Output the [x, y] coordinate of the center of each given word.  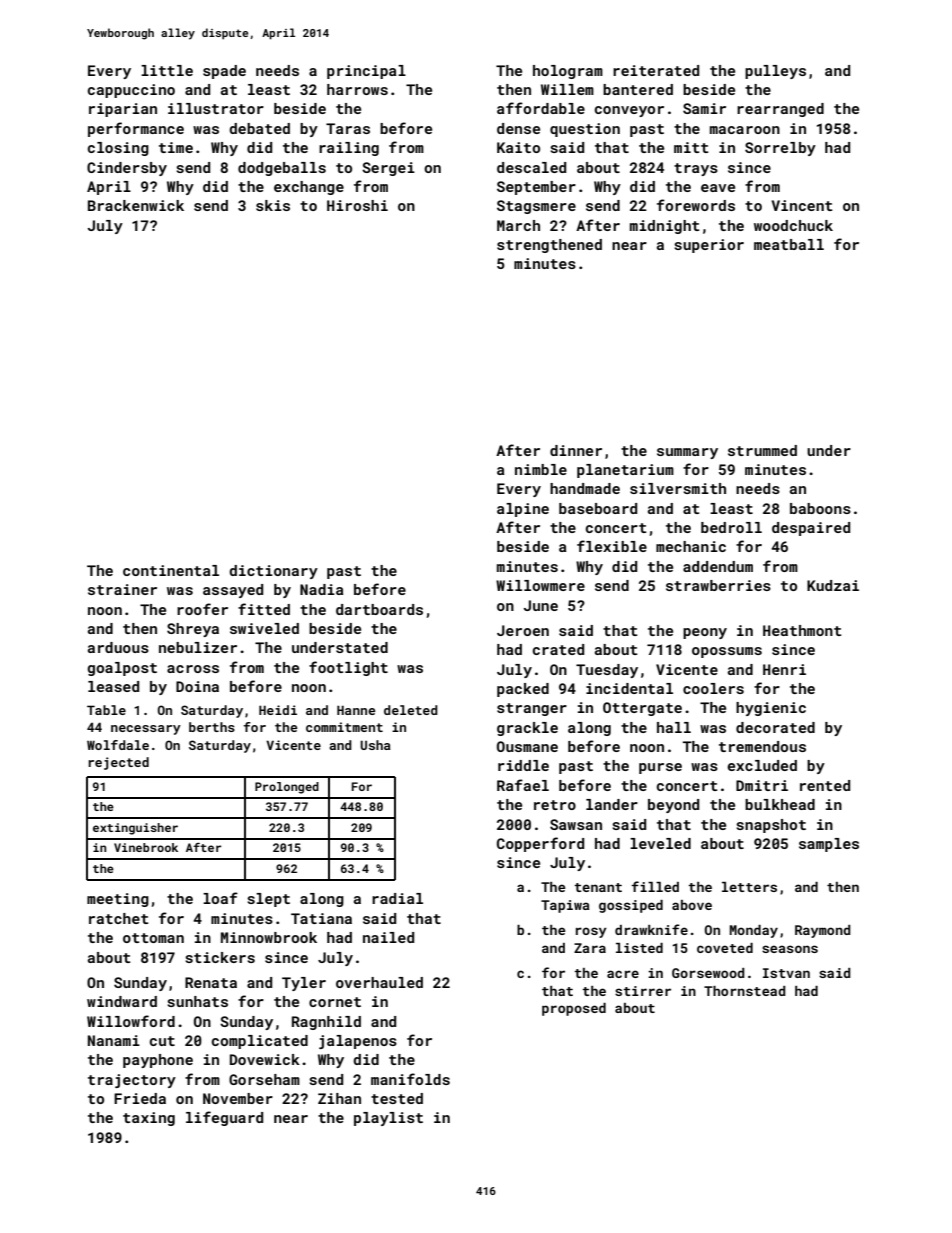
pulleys [775, 72]
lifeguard [224, 1118]
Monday [753, 931]
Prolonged [287, 788]
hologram [568, 72]
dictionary [273, 572]
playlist [388, 1119]
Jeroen [523, 630]
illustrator [216, 108]
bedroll [731, 527]
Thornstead [745, 991]
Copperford [540, 844]
